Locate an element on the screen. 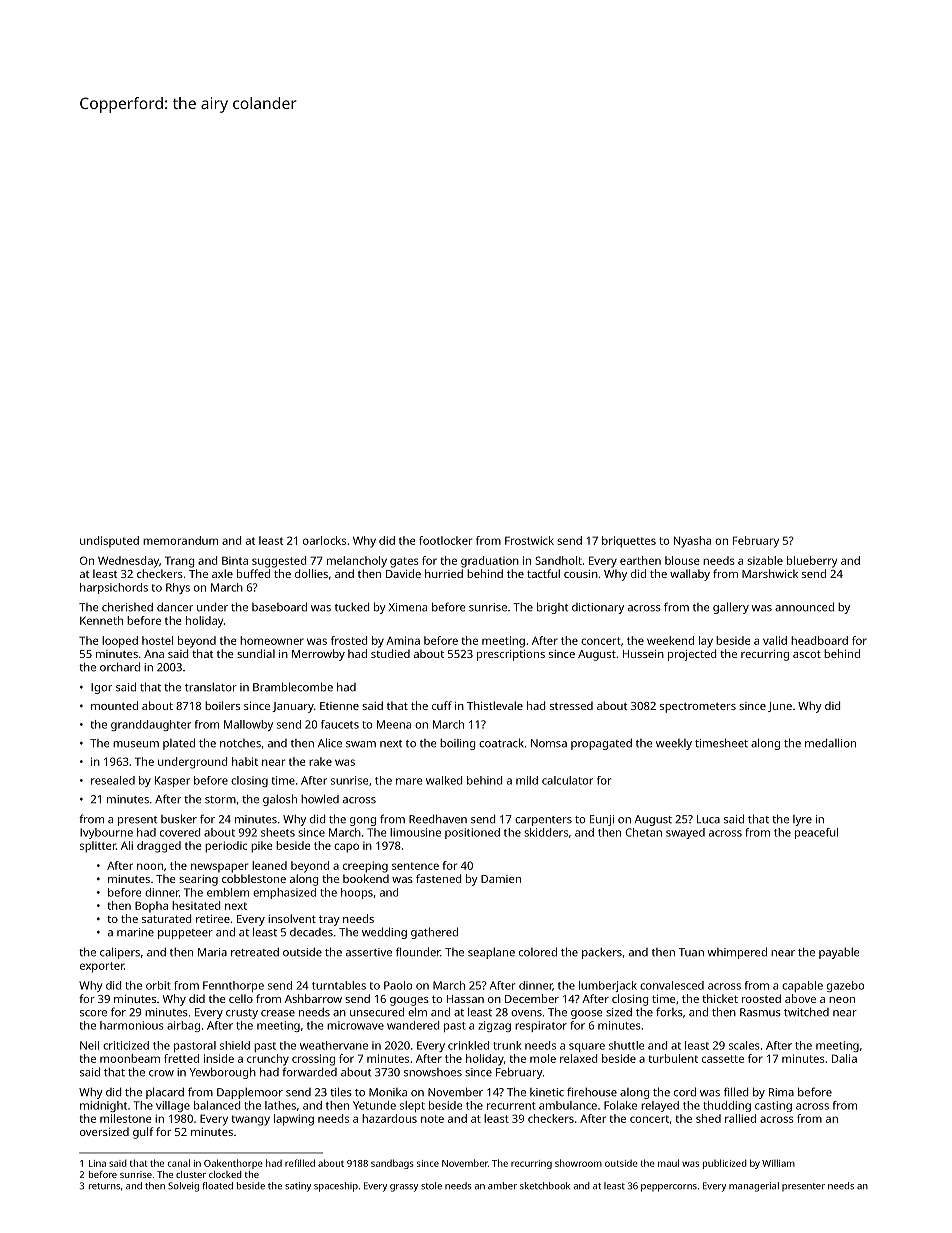 The image size is (952, 1233). maul is located at coordinates (668, 1163).
